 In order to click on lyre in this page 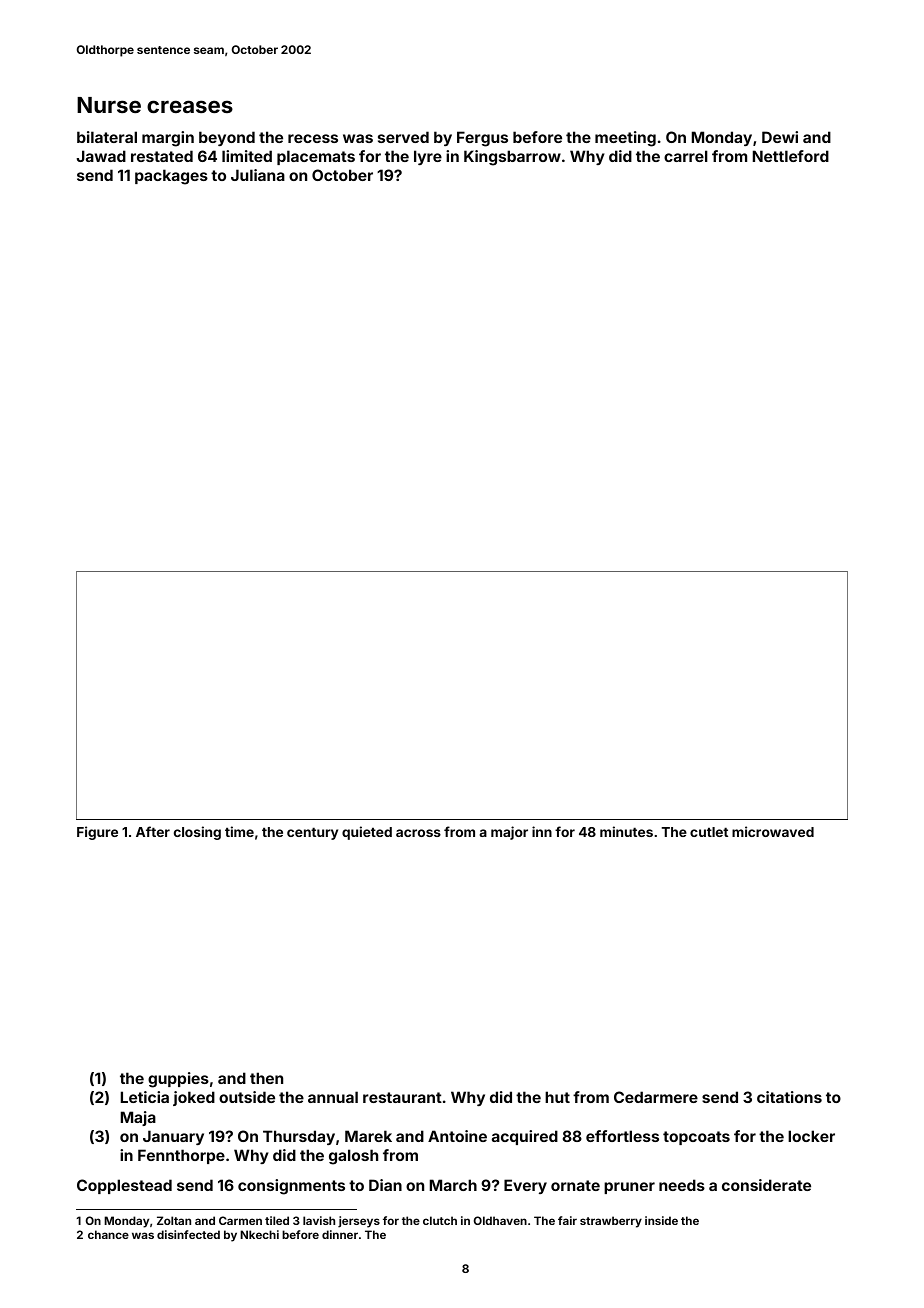, I will do `click(428, 157)`.
